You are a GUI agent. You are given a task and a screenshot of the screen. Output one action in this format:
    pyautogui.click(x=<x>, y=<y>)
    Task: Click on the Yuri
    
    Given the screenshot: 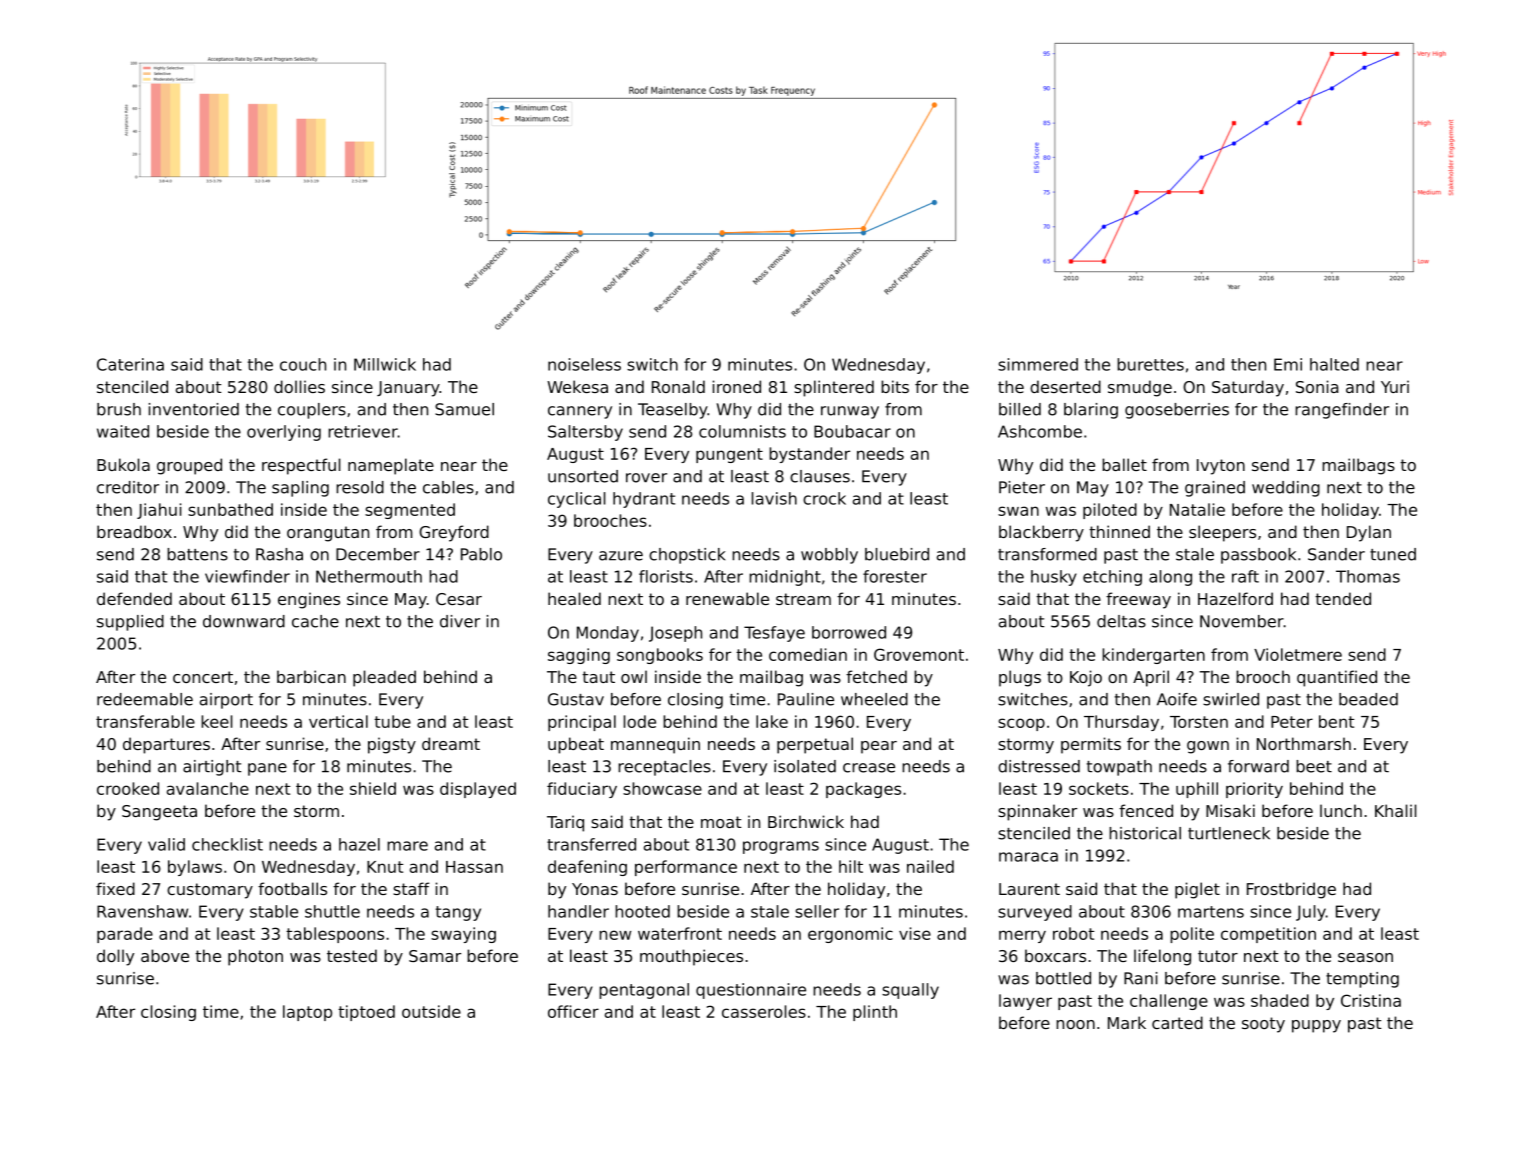 What is the action you would take?
    pyautogui.click(x=1395, y=386)
